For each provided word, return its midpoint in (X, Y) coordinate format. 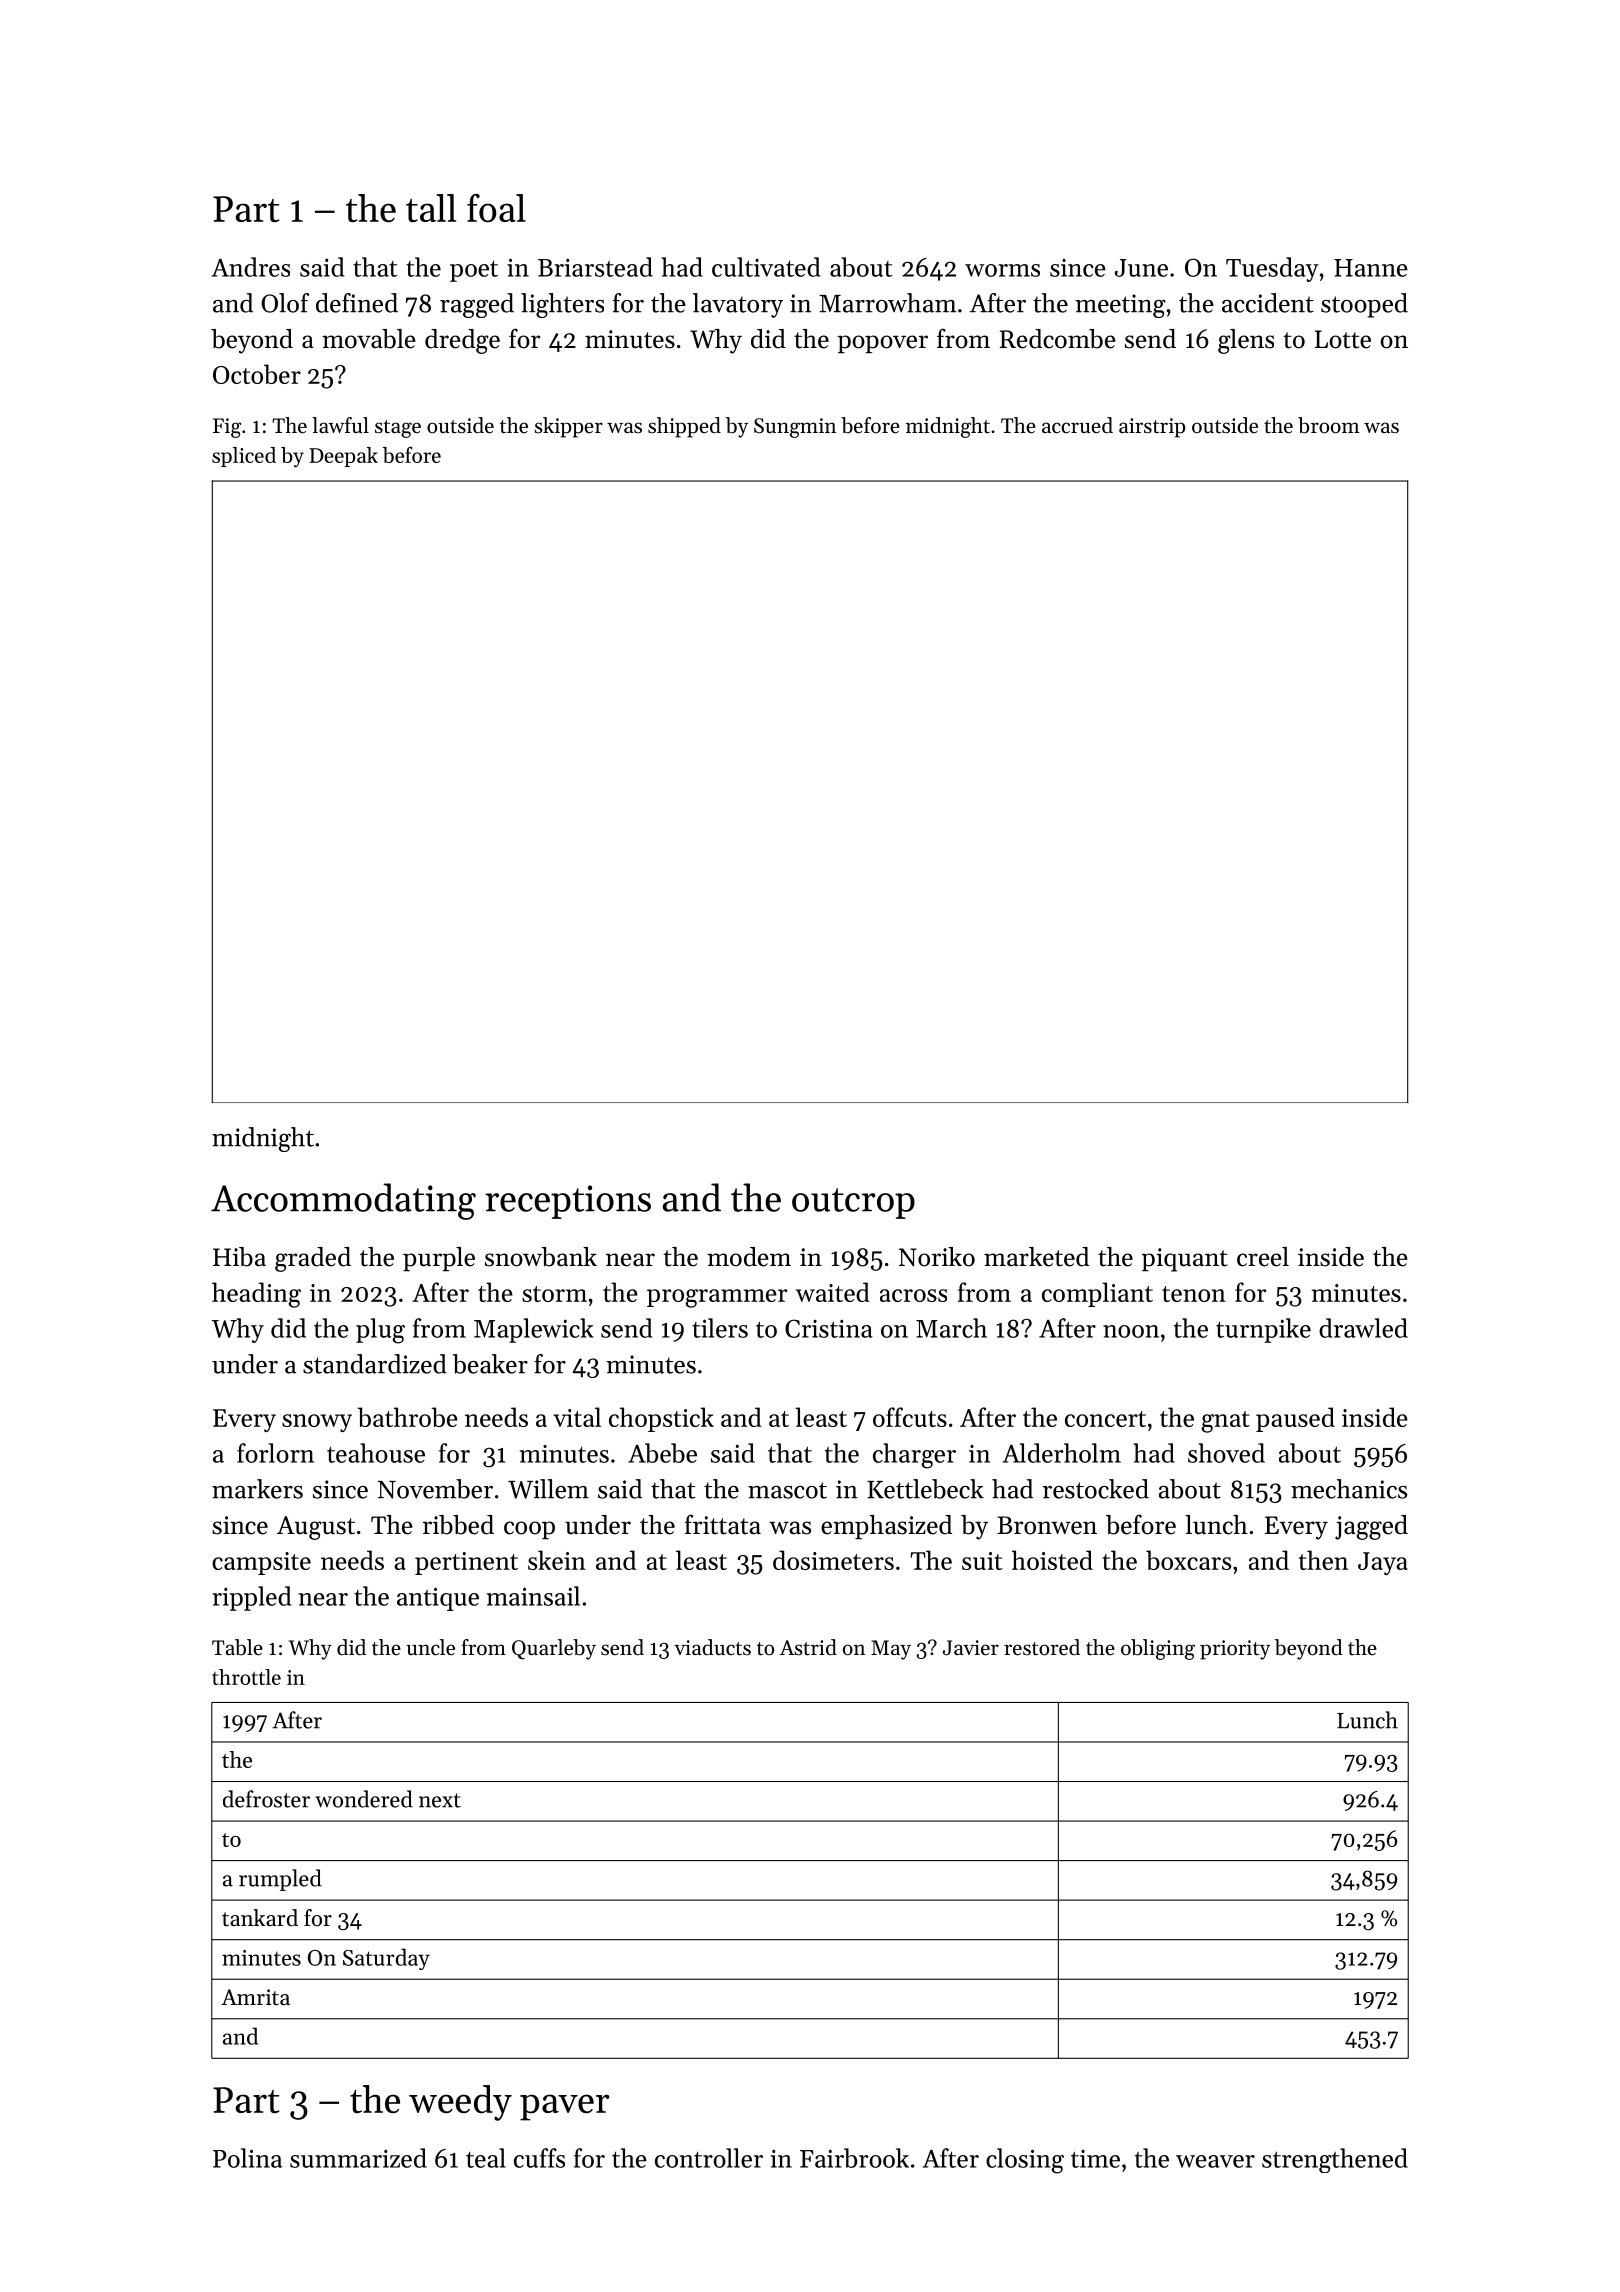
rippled (251, 1598)
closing (1025, 2161)
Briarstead (595, 267)
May (891, 1650)
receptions (568, 1202)
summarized (358, 2158)
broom (1329, 425)
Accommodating (343, 1201)
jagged (1371, 1527)
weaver (1215, 2161)
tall (431, 208)
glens (1246, 341)
